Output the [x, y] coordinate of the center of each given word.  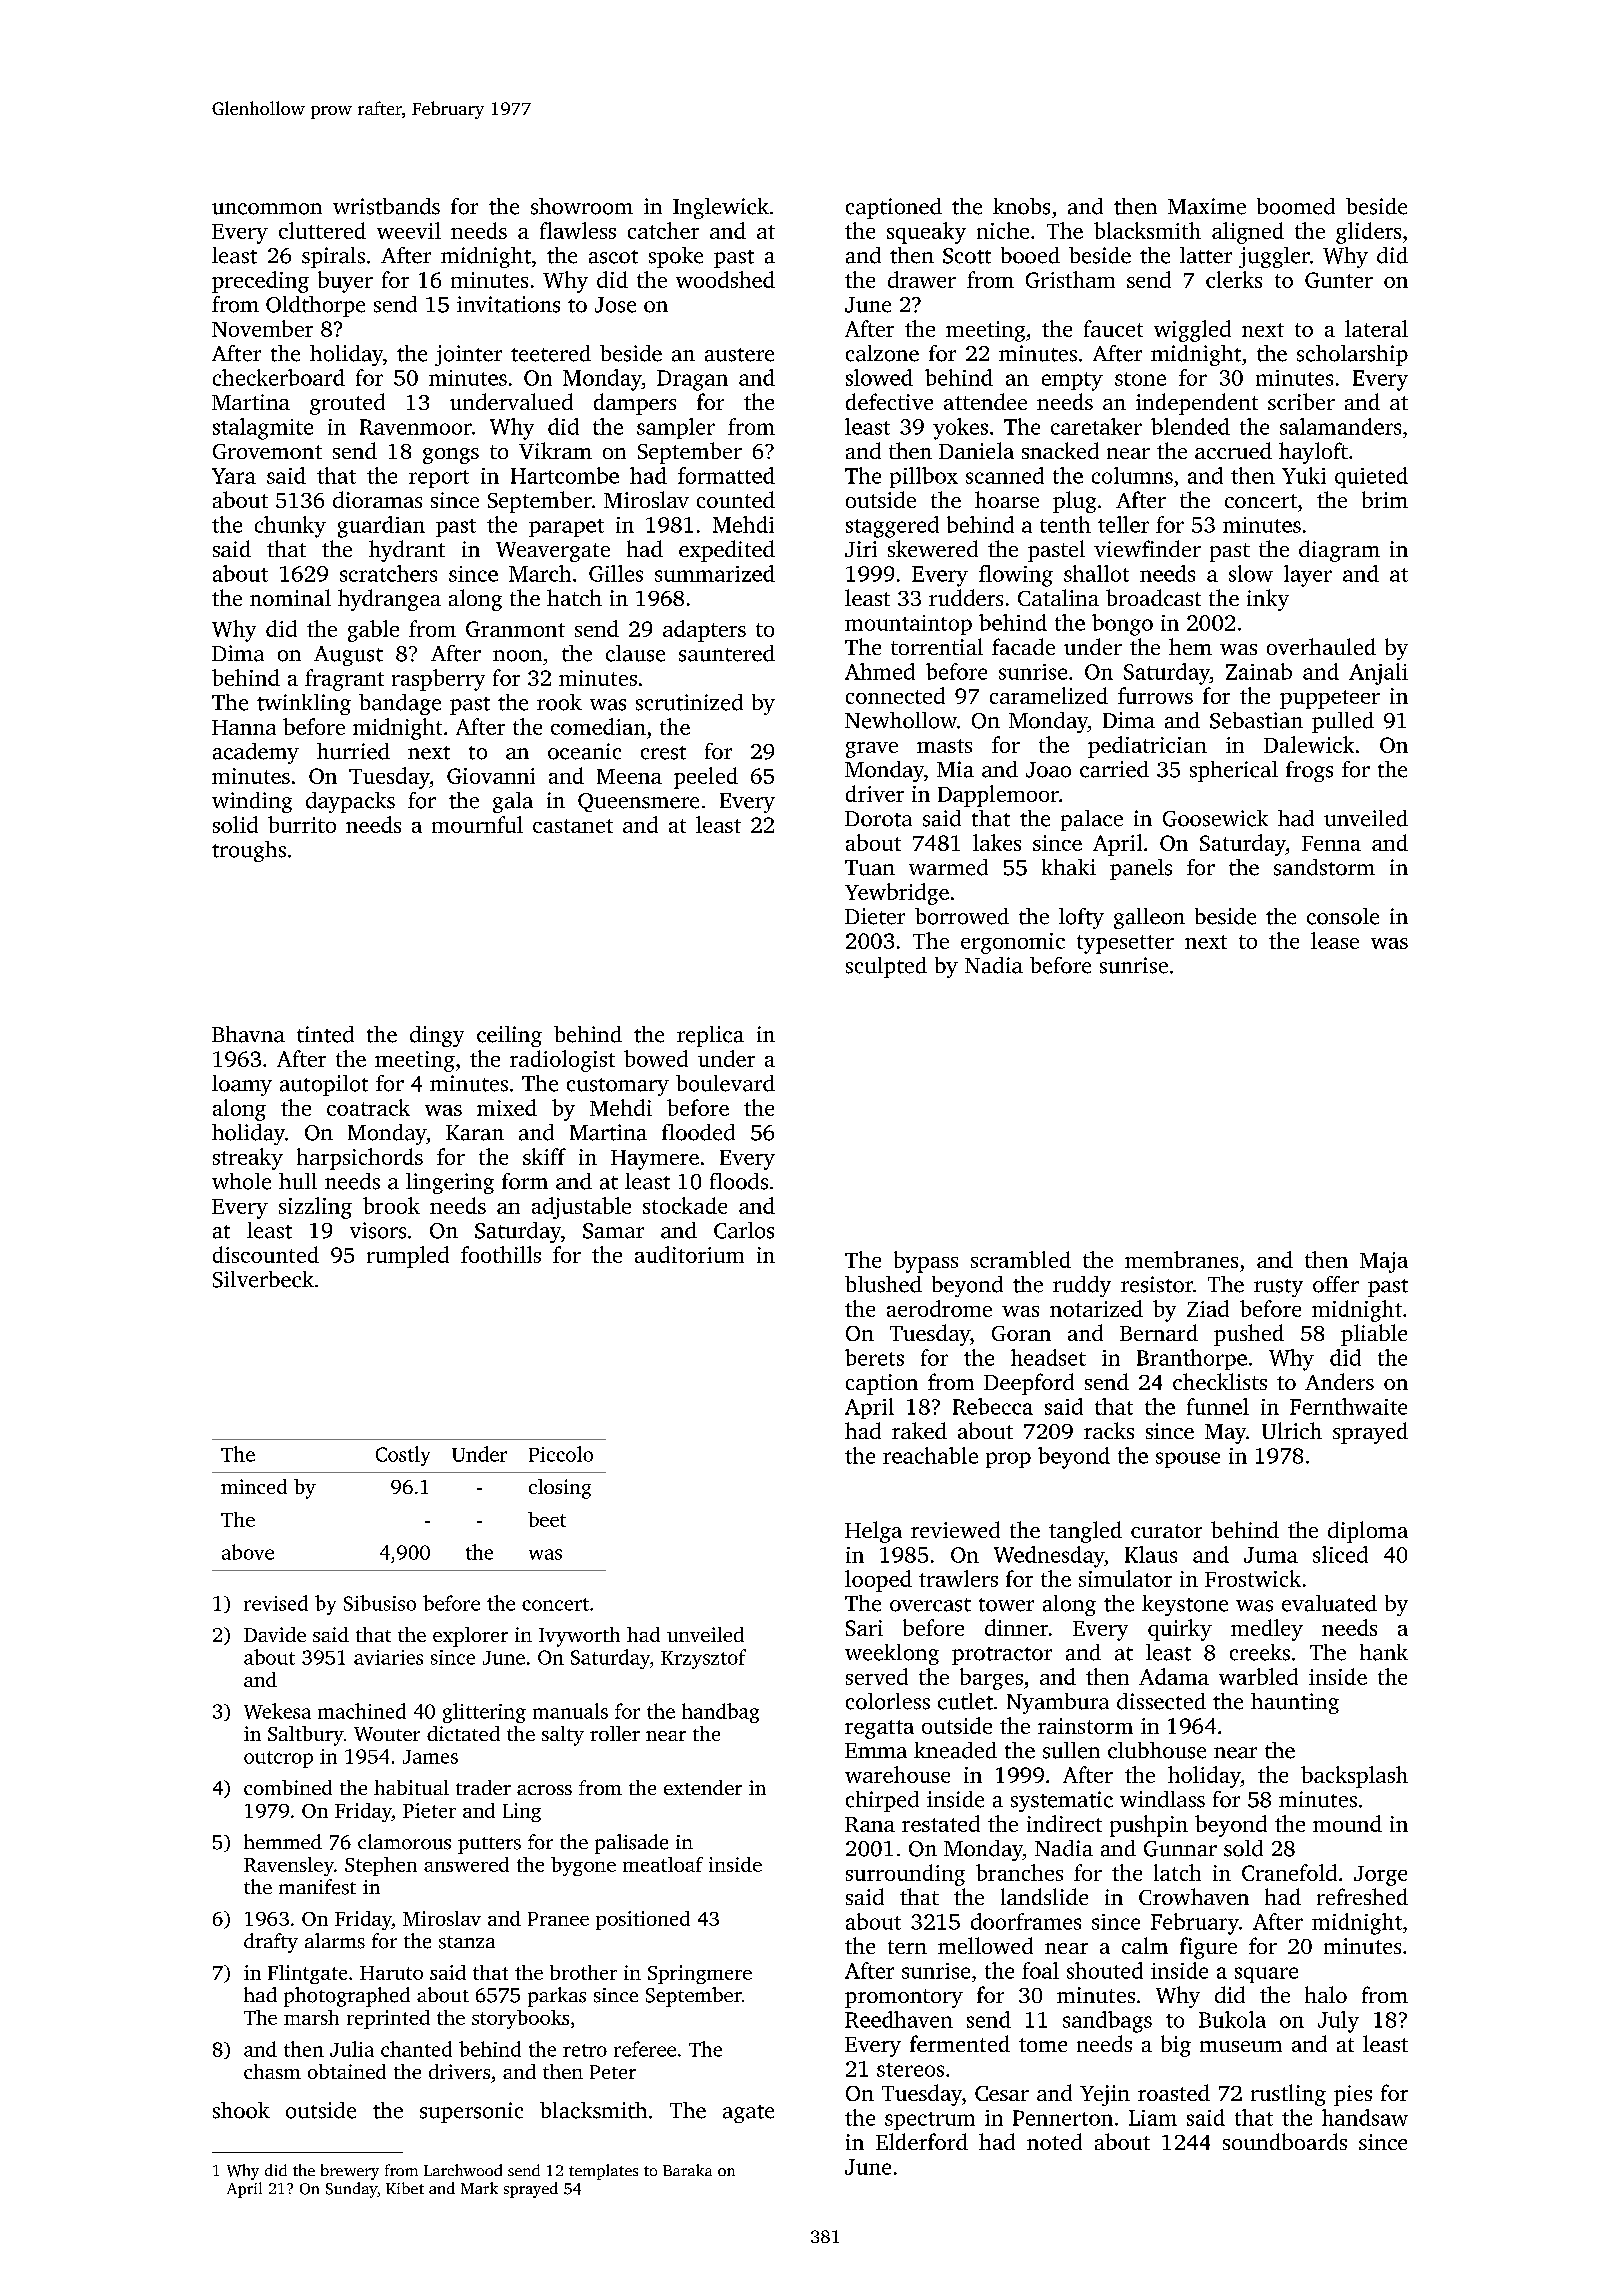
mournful [477, 824]
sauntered [727, 653]
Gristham [1070, 279]
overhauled [1321, 646]
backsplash [1354, 1777]
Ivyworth [579, 1637]
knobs [1021, 206]
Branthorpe [1192, 1359]
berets [874, 1357]
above [248, 1552]
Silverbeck [263, 1279]
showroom [582, 206]
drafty [271, 1943]
